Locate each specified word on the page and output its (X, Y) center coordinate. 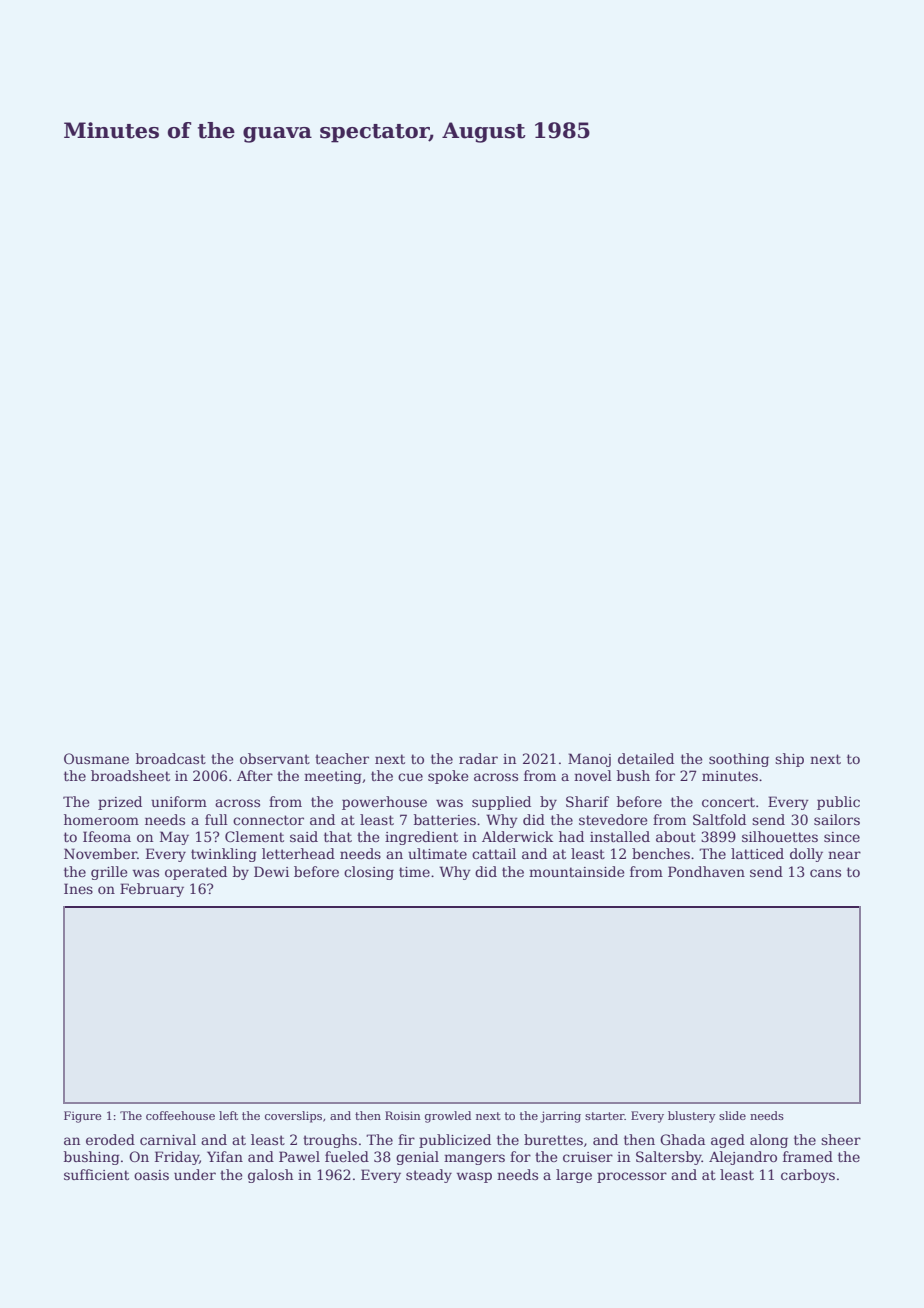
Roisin (402, 1115)
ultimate (437, 853)
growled (448, 1117)
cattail (494, 853)
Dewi (271, 871)
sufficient (96, 1174)
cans (825, 873)
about (676, 836)
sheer (841, 1139)
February (152, 890)
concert (728, 802)
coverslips (293, 1117)
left (228, 1115)
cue (410, 777)
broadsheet (130, 775)
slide (732, 1115)
